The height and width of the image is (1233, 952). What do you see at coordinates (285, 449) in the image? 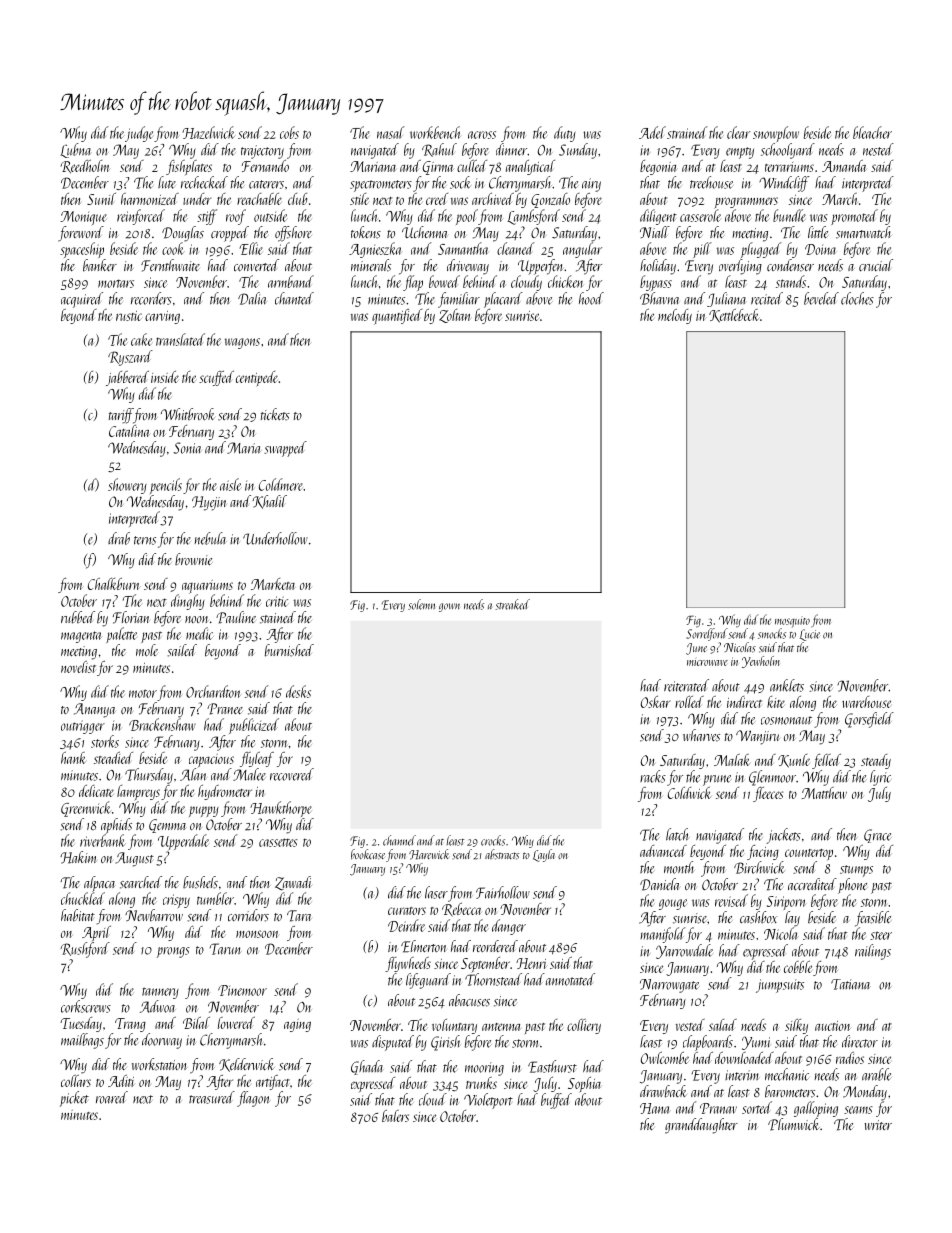
I see `swapped` at bounding box center [285, 449].
